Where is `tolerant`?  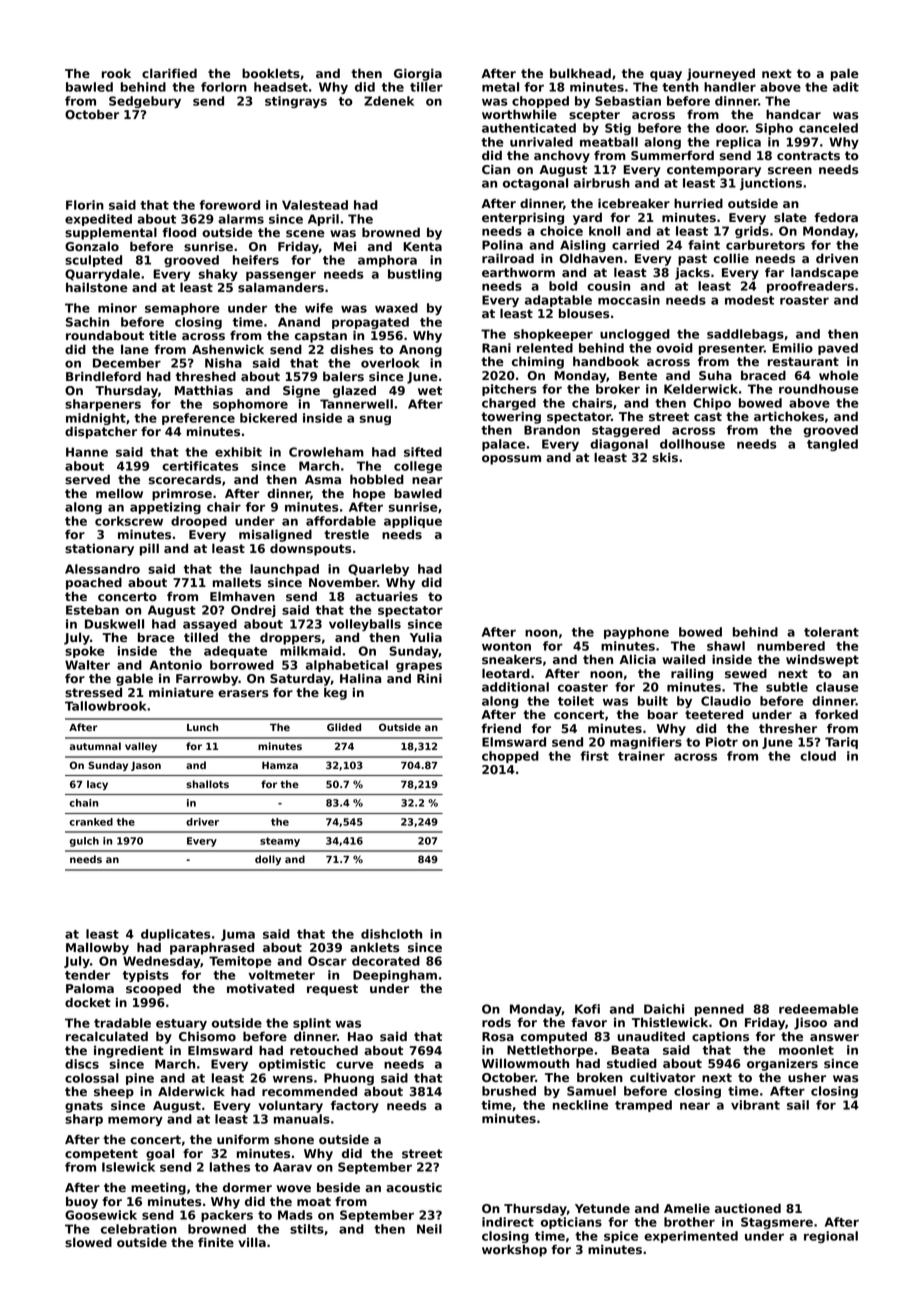 tolerant is located at coordinates (831, 632).
